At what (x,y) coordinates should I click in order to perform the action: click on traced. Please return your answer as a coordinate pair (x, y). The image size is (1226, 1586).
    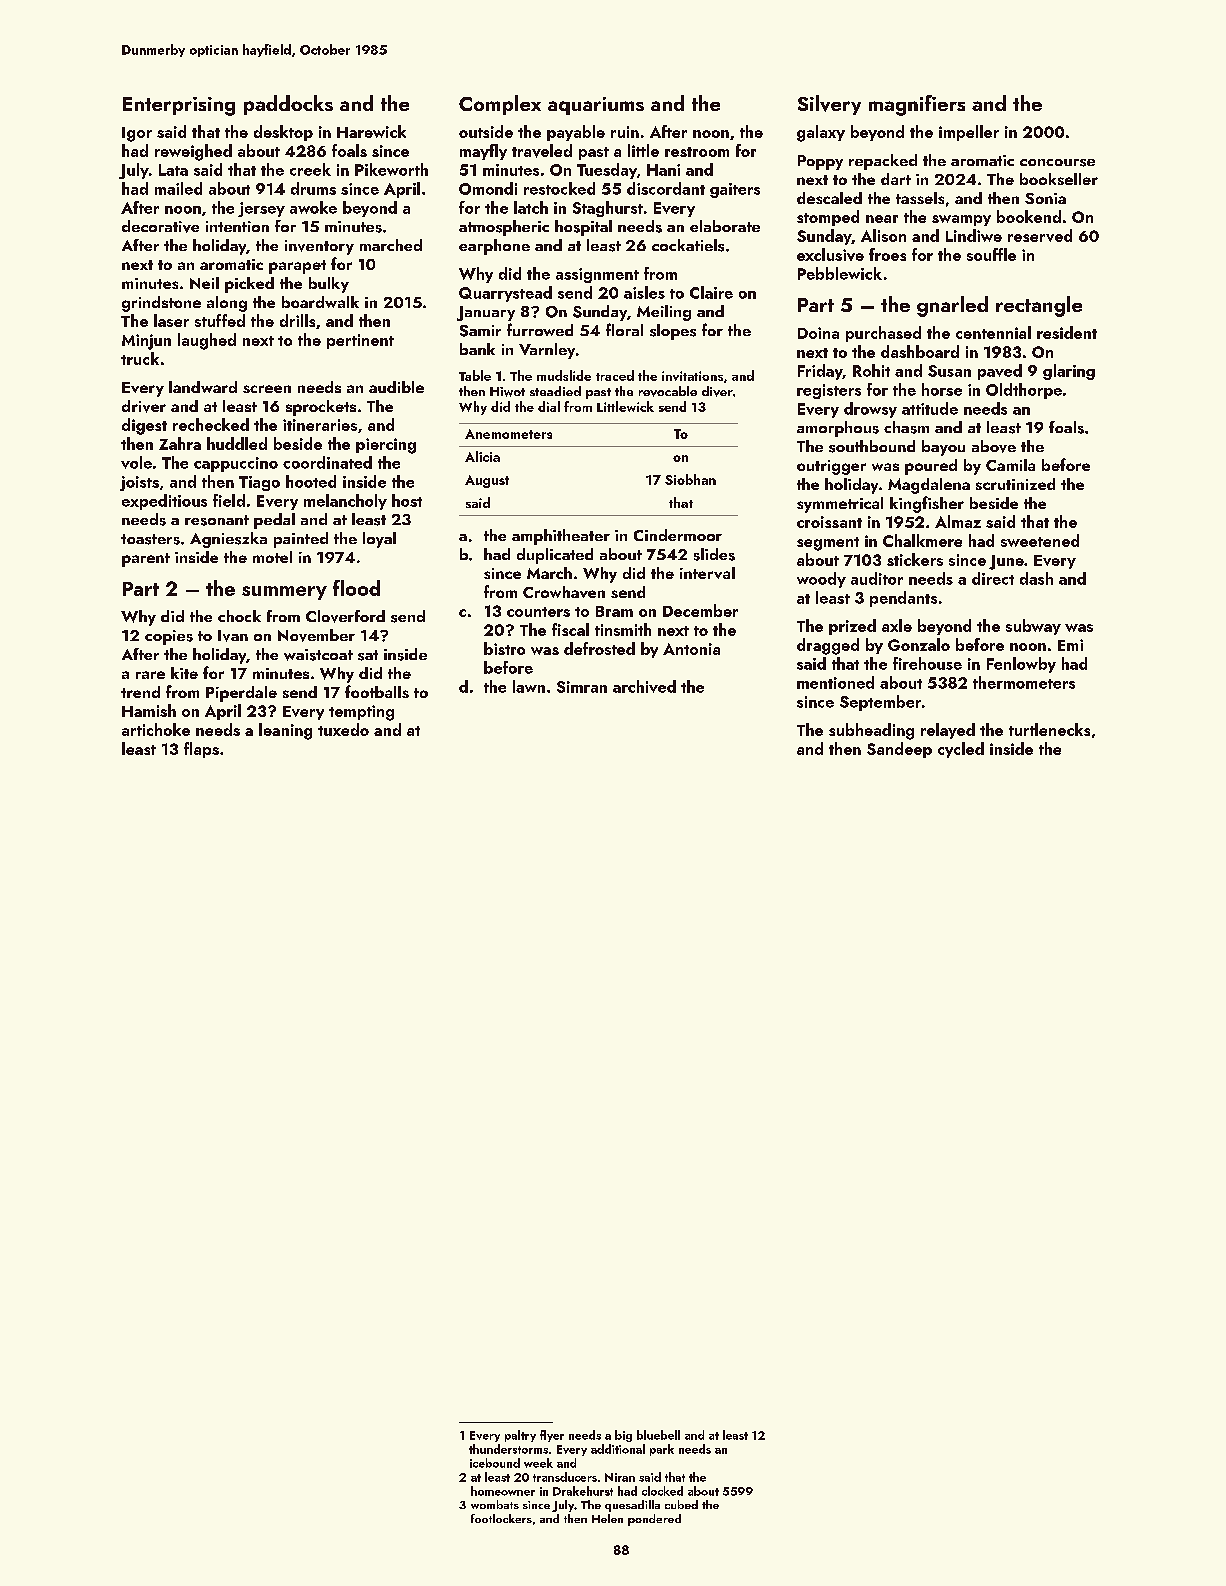
    Looking at the image, I should click on (615, 375).
